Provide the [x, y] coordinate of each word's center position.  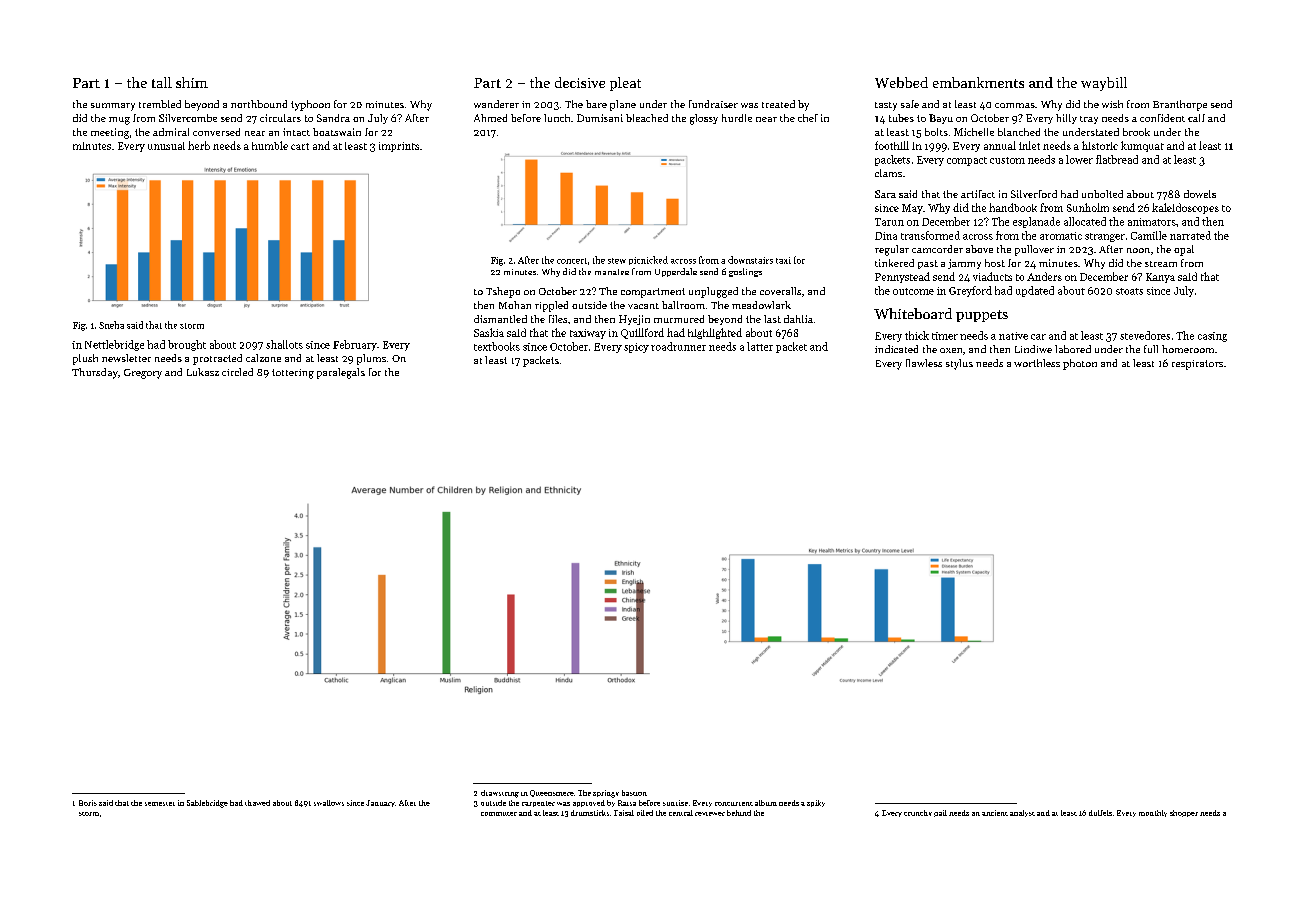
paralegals [341, 373]
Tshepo [503, 292]
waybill [1104, 84]
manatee [612, 272]
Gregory [143, 374]
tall [162, 82]
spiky [816, 803]
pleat [625, 84]
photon [1080, 364]
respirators [1197, 365]
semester [160, 804]
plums [371, 359]
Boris [88, 803]
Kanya [1160, 278]
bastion [634, 793]
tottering [293, 374]
